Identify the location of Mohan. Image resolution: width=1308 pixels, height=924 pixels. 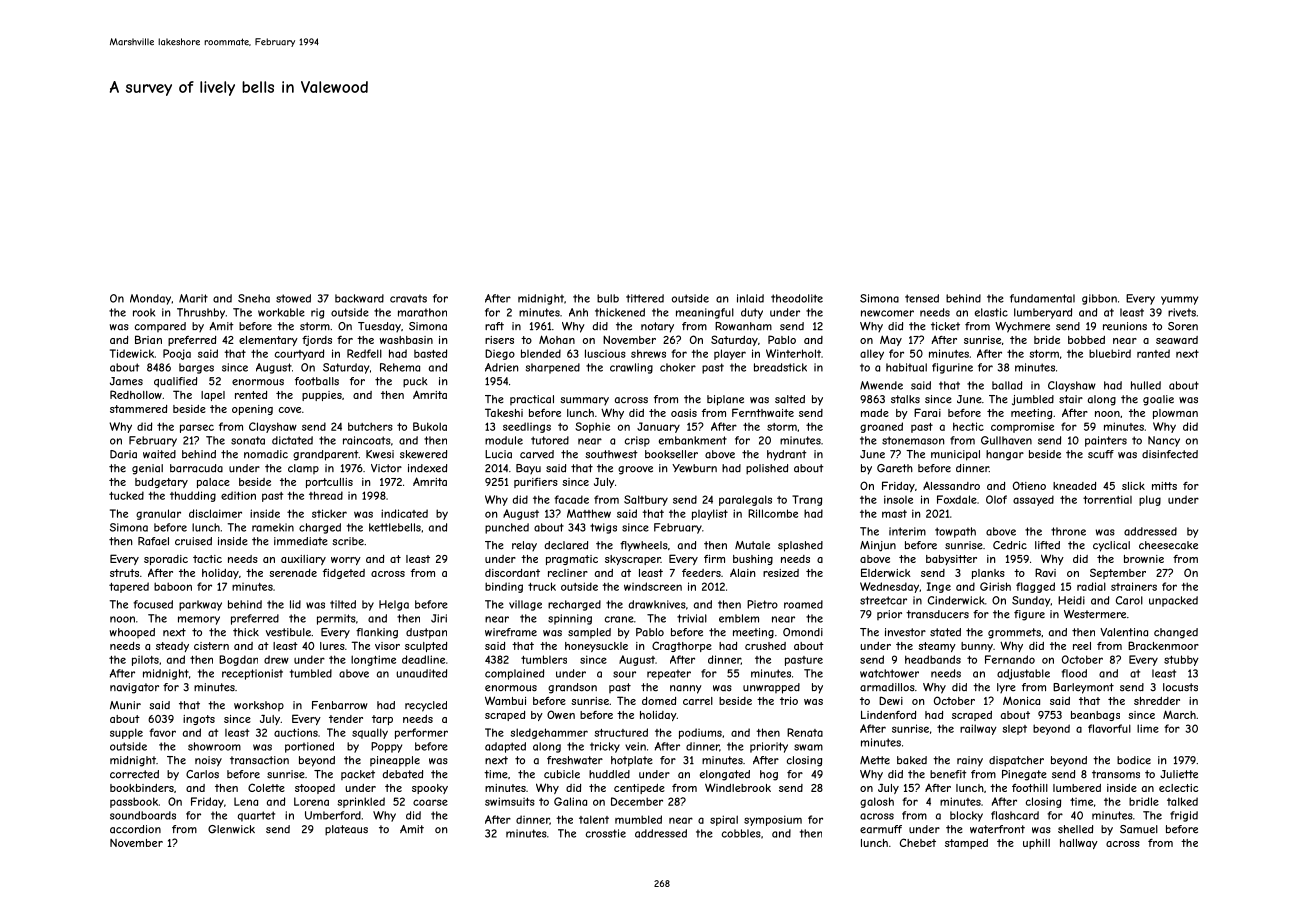
(557, 339).
